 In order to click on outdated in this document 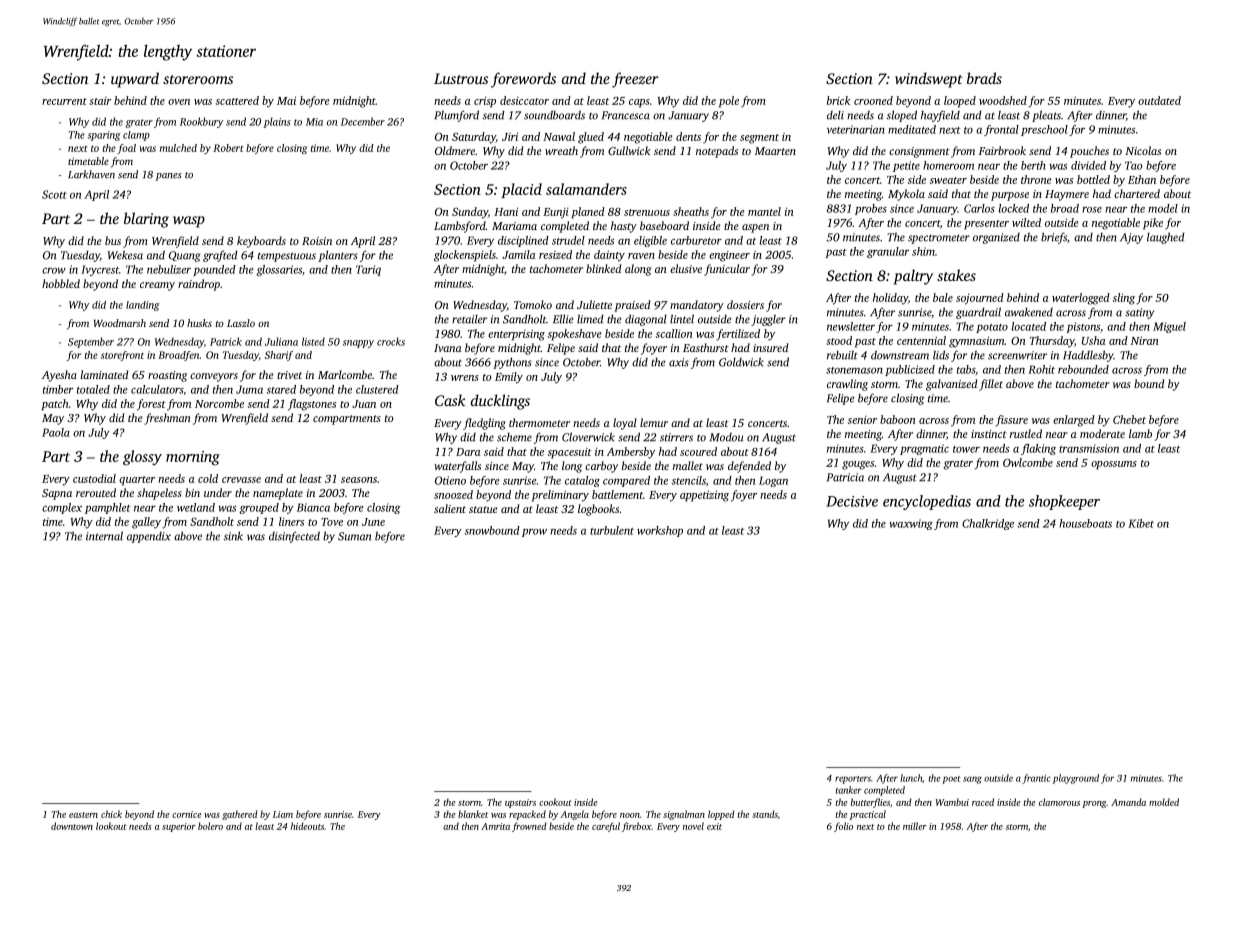, I will do `click(1159, 100)`.
